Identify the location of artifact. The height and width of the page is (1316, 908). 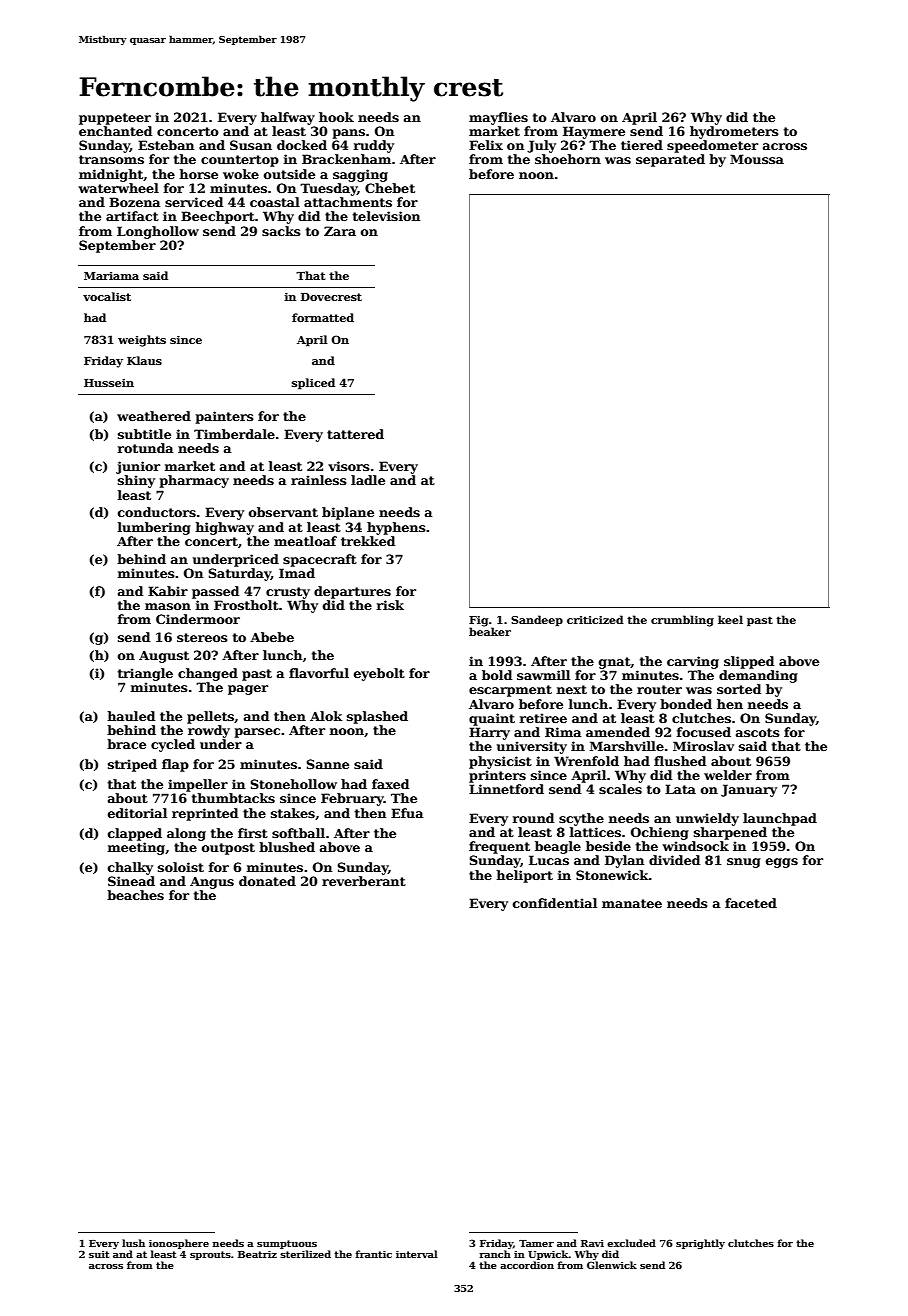
(132, 216).
